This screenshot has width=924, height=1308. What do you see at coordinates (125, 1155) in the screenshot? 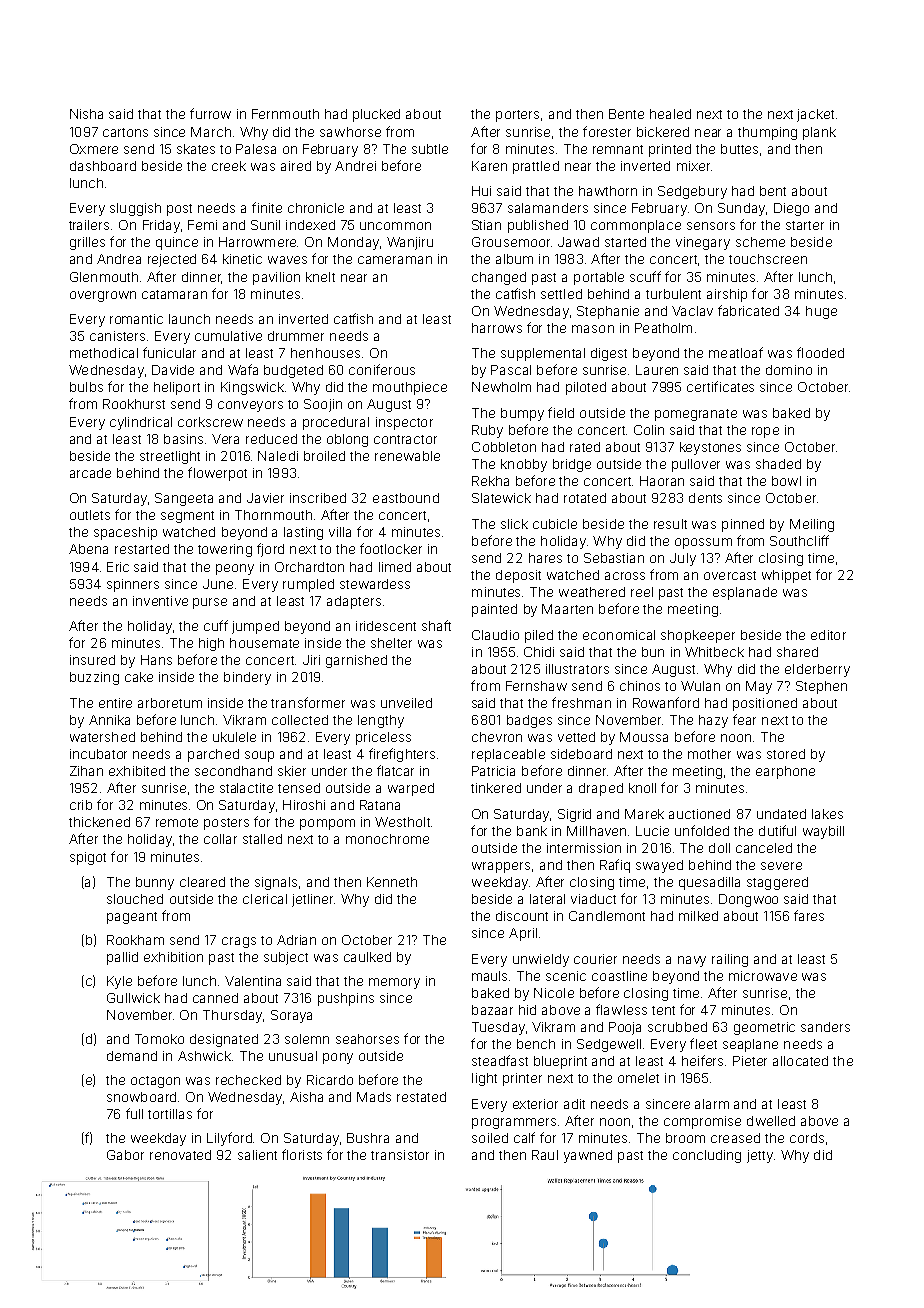
I see `Gabor` at bounding box center [125, 1155].
